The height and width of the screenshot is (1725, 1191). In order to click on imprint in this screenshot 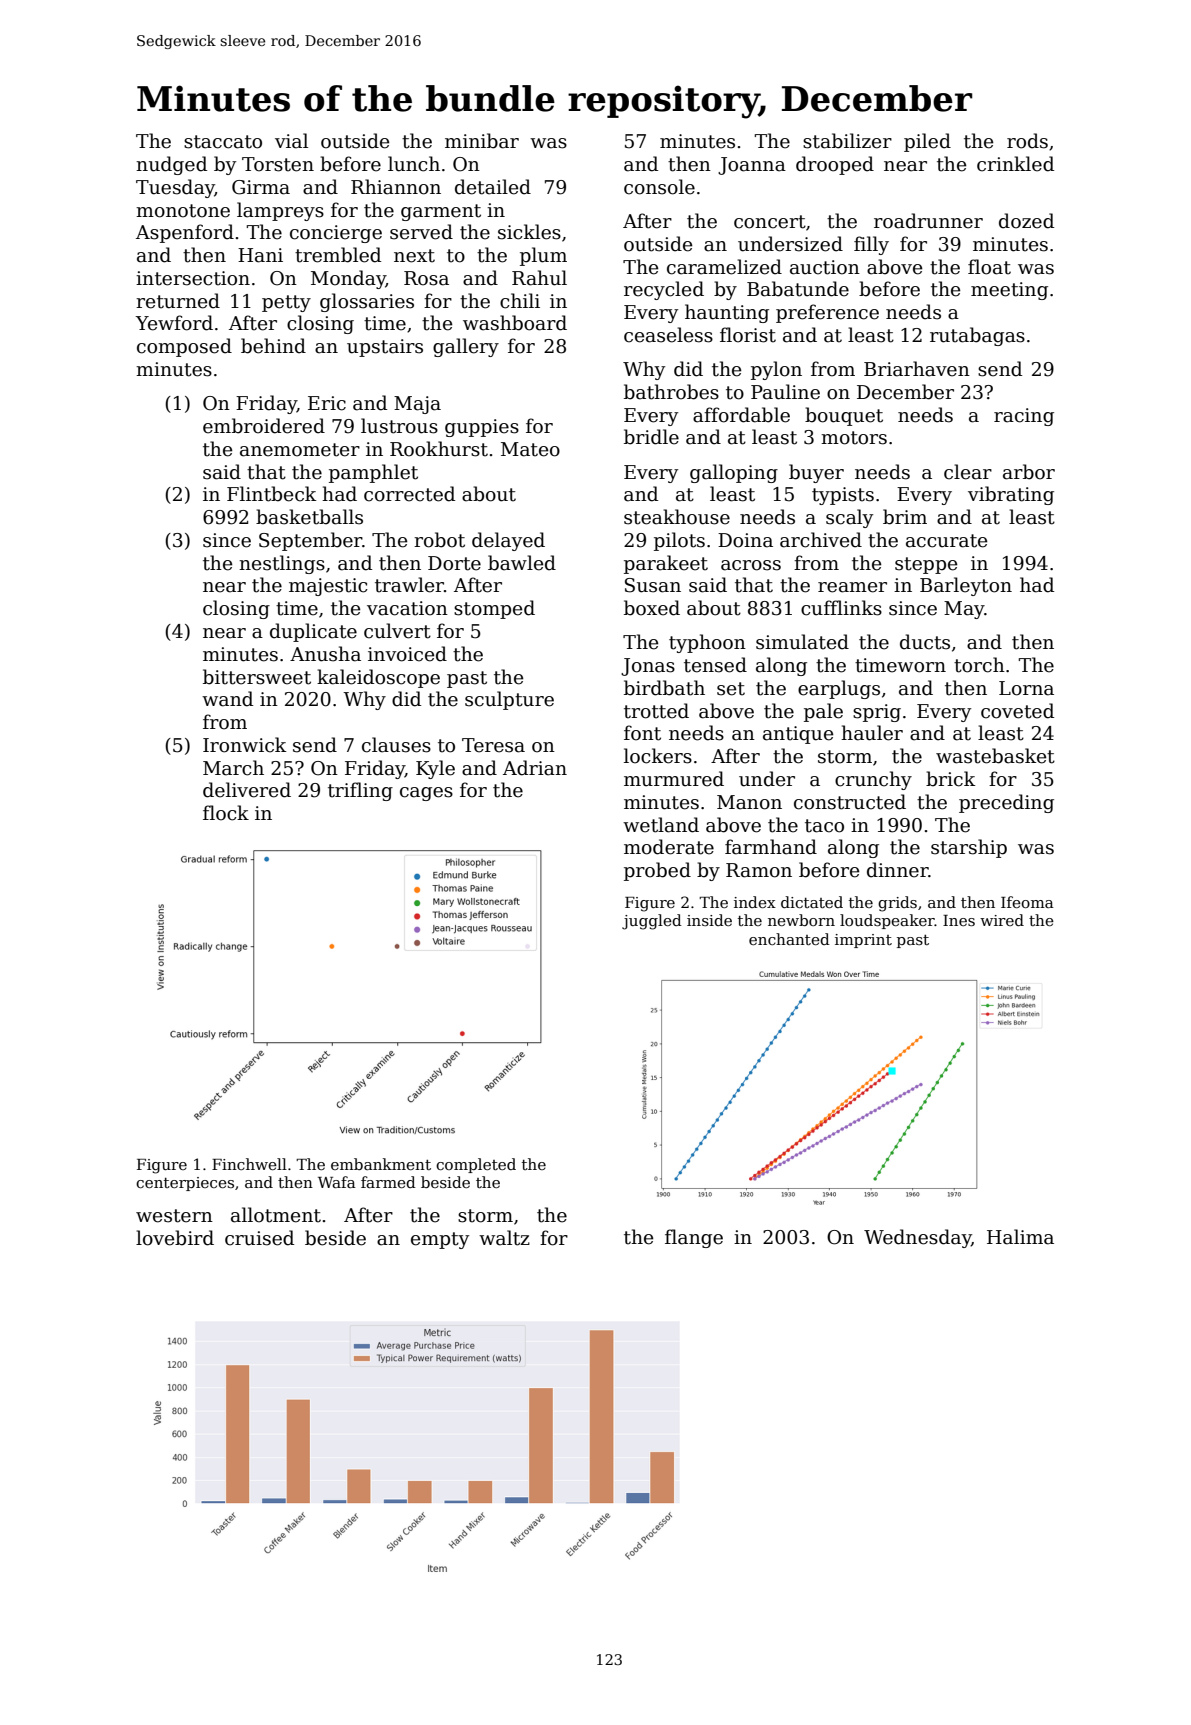, I will do `click(863, 941)`.
